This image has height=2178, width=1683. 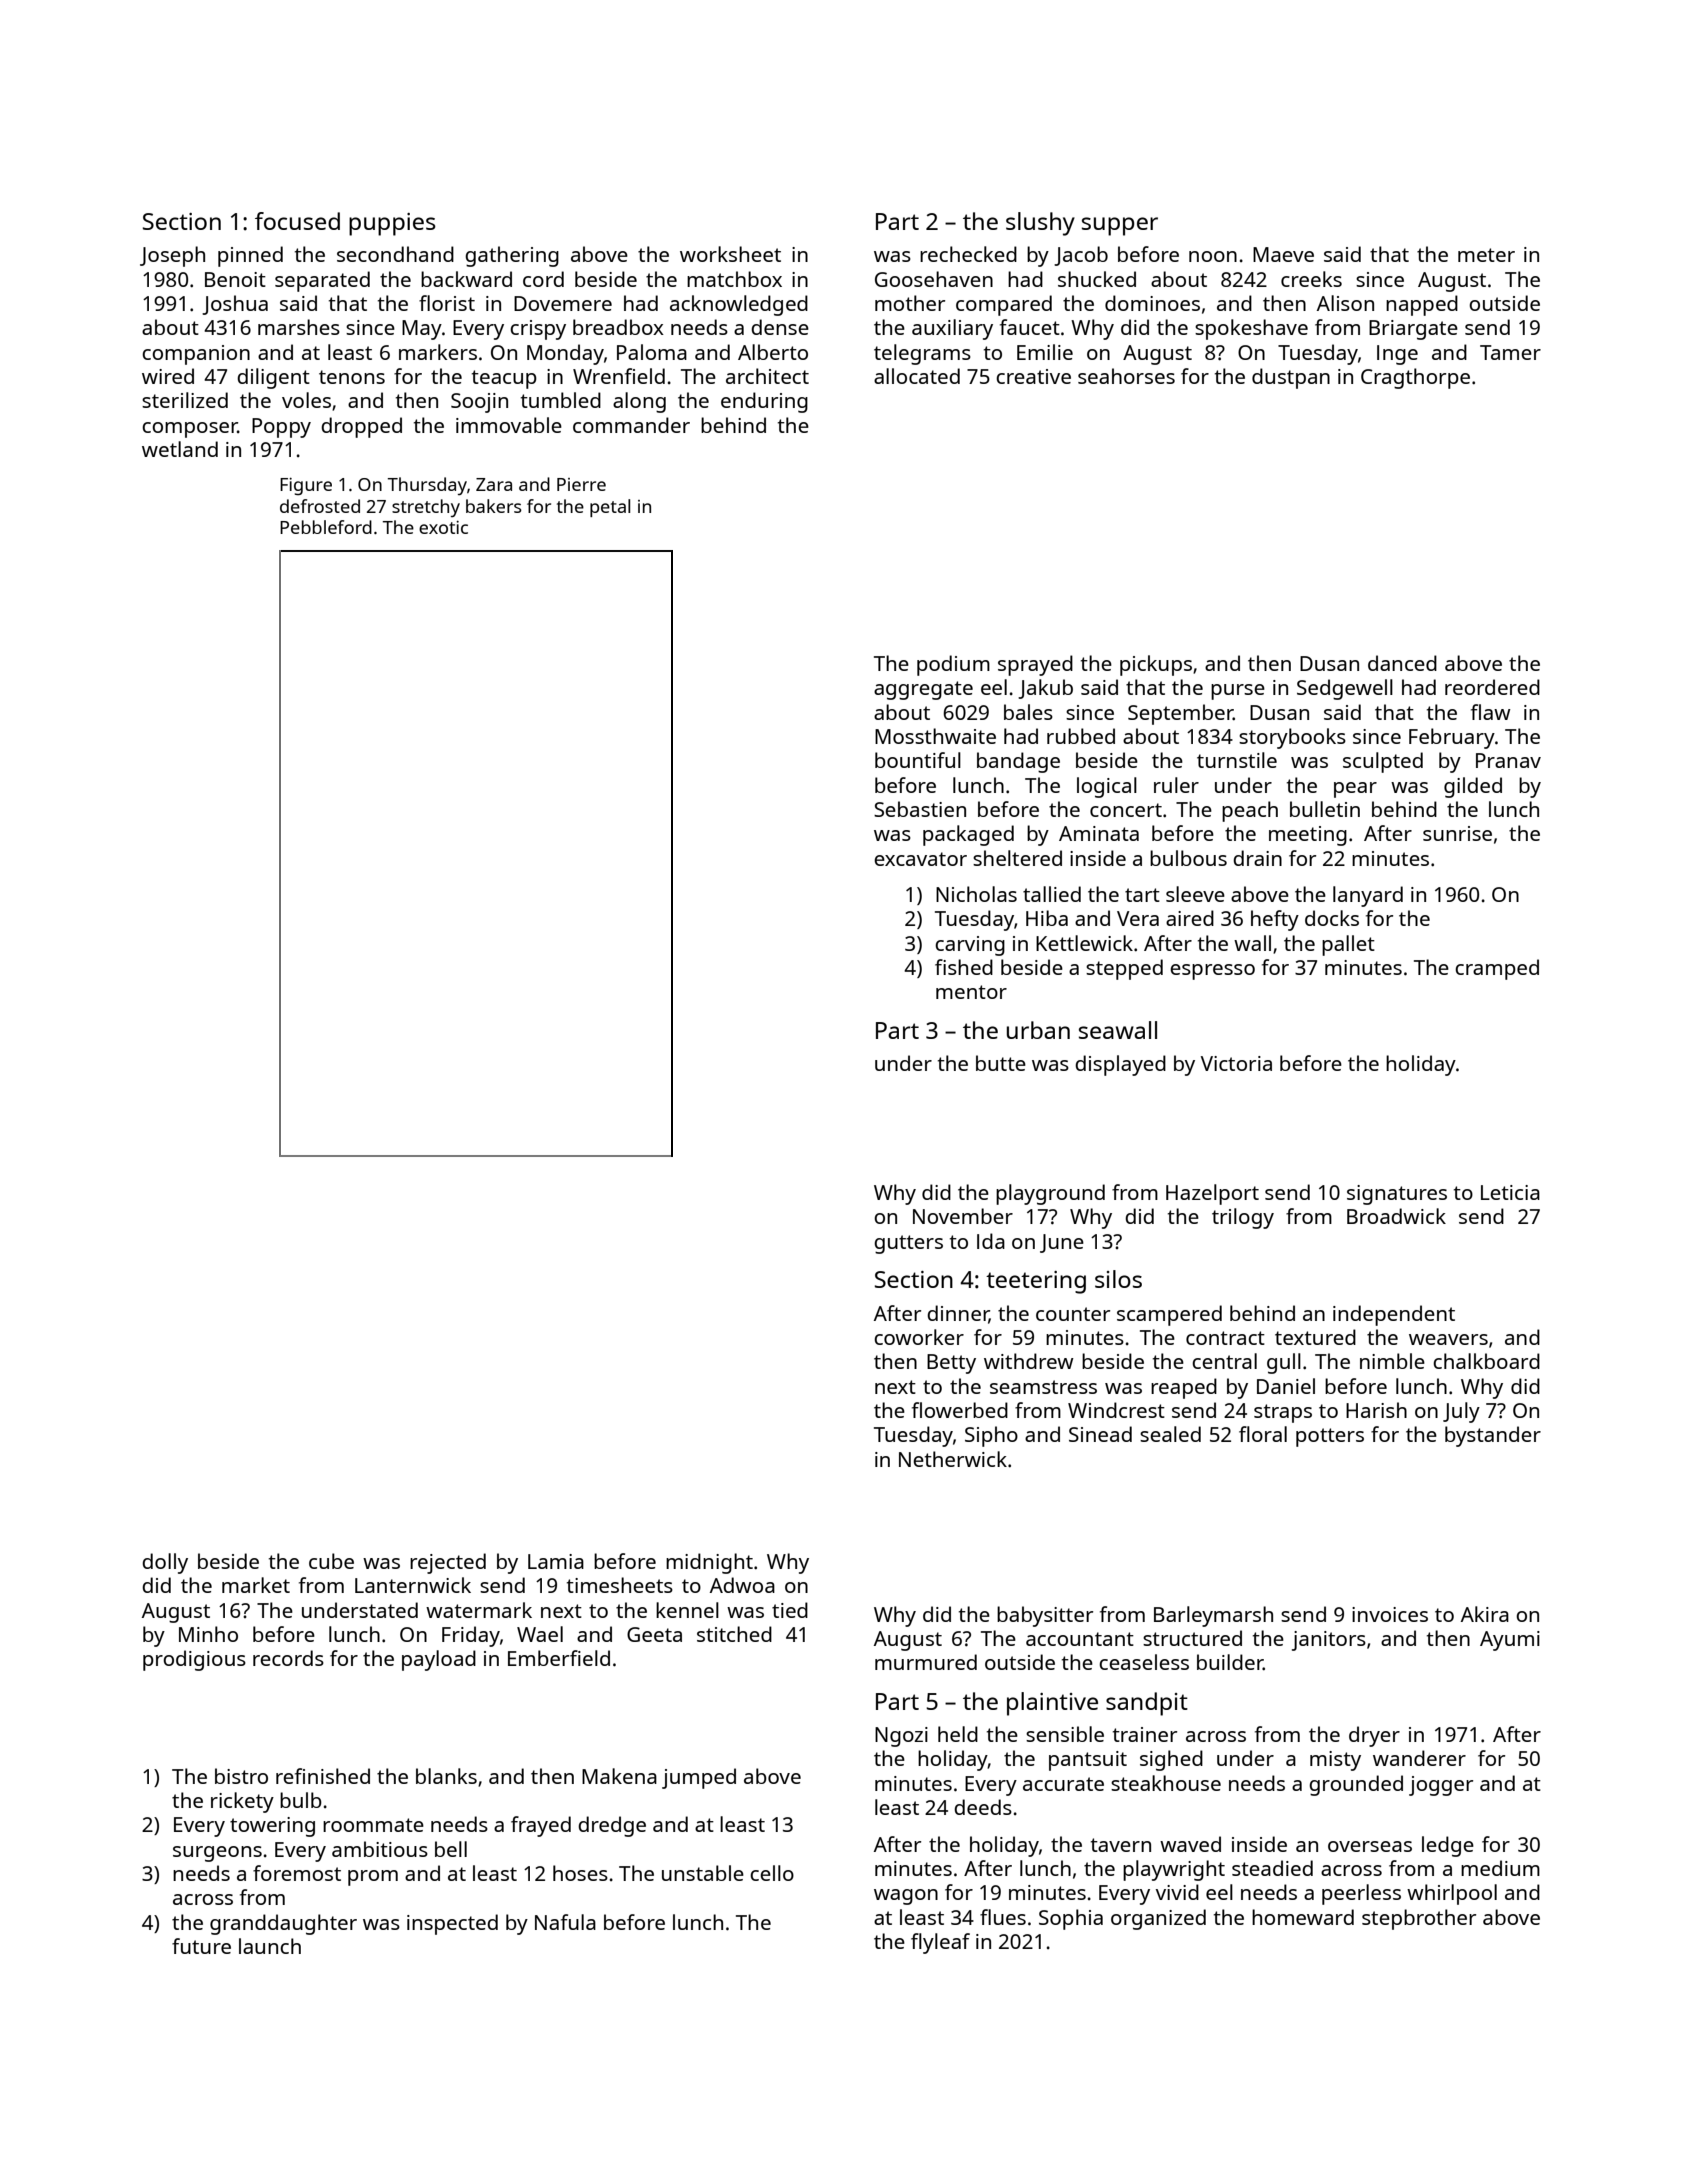 I want to click on rechecked, so click(x=968, y=254).
